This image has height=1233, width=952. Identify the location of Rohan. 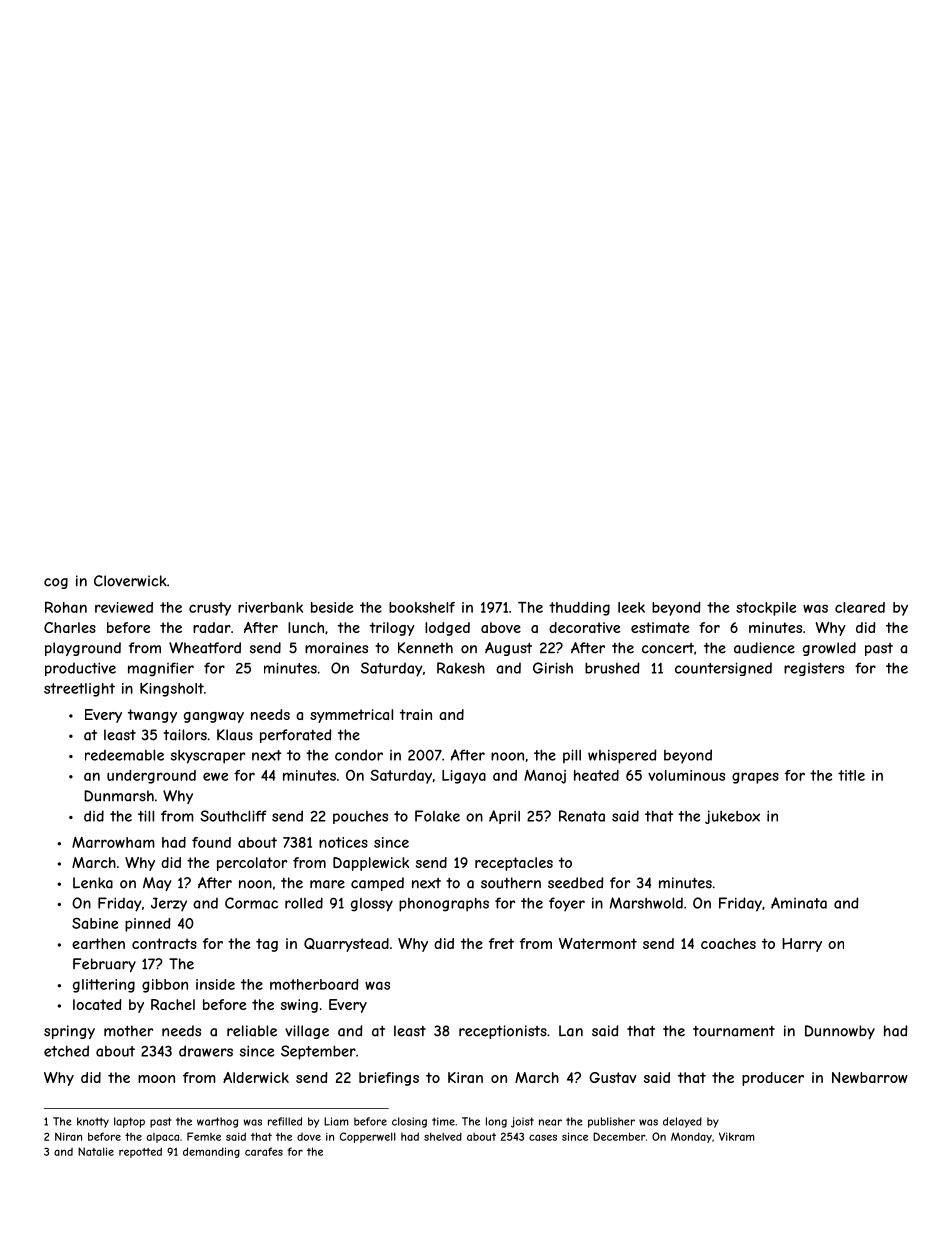
(66, 607).
